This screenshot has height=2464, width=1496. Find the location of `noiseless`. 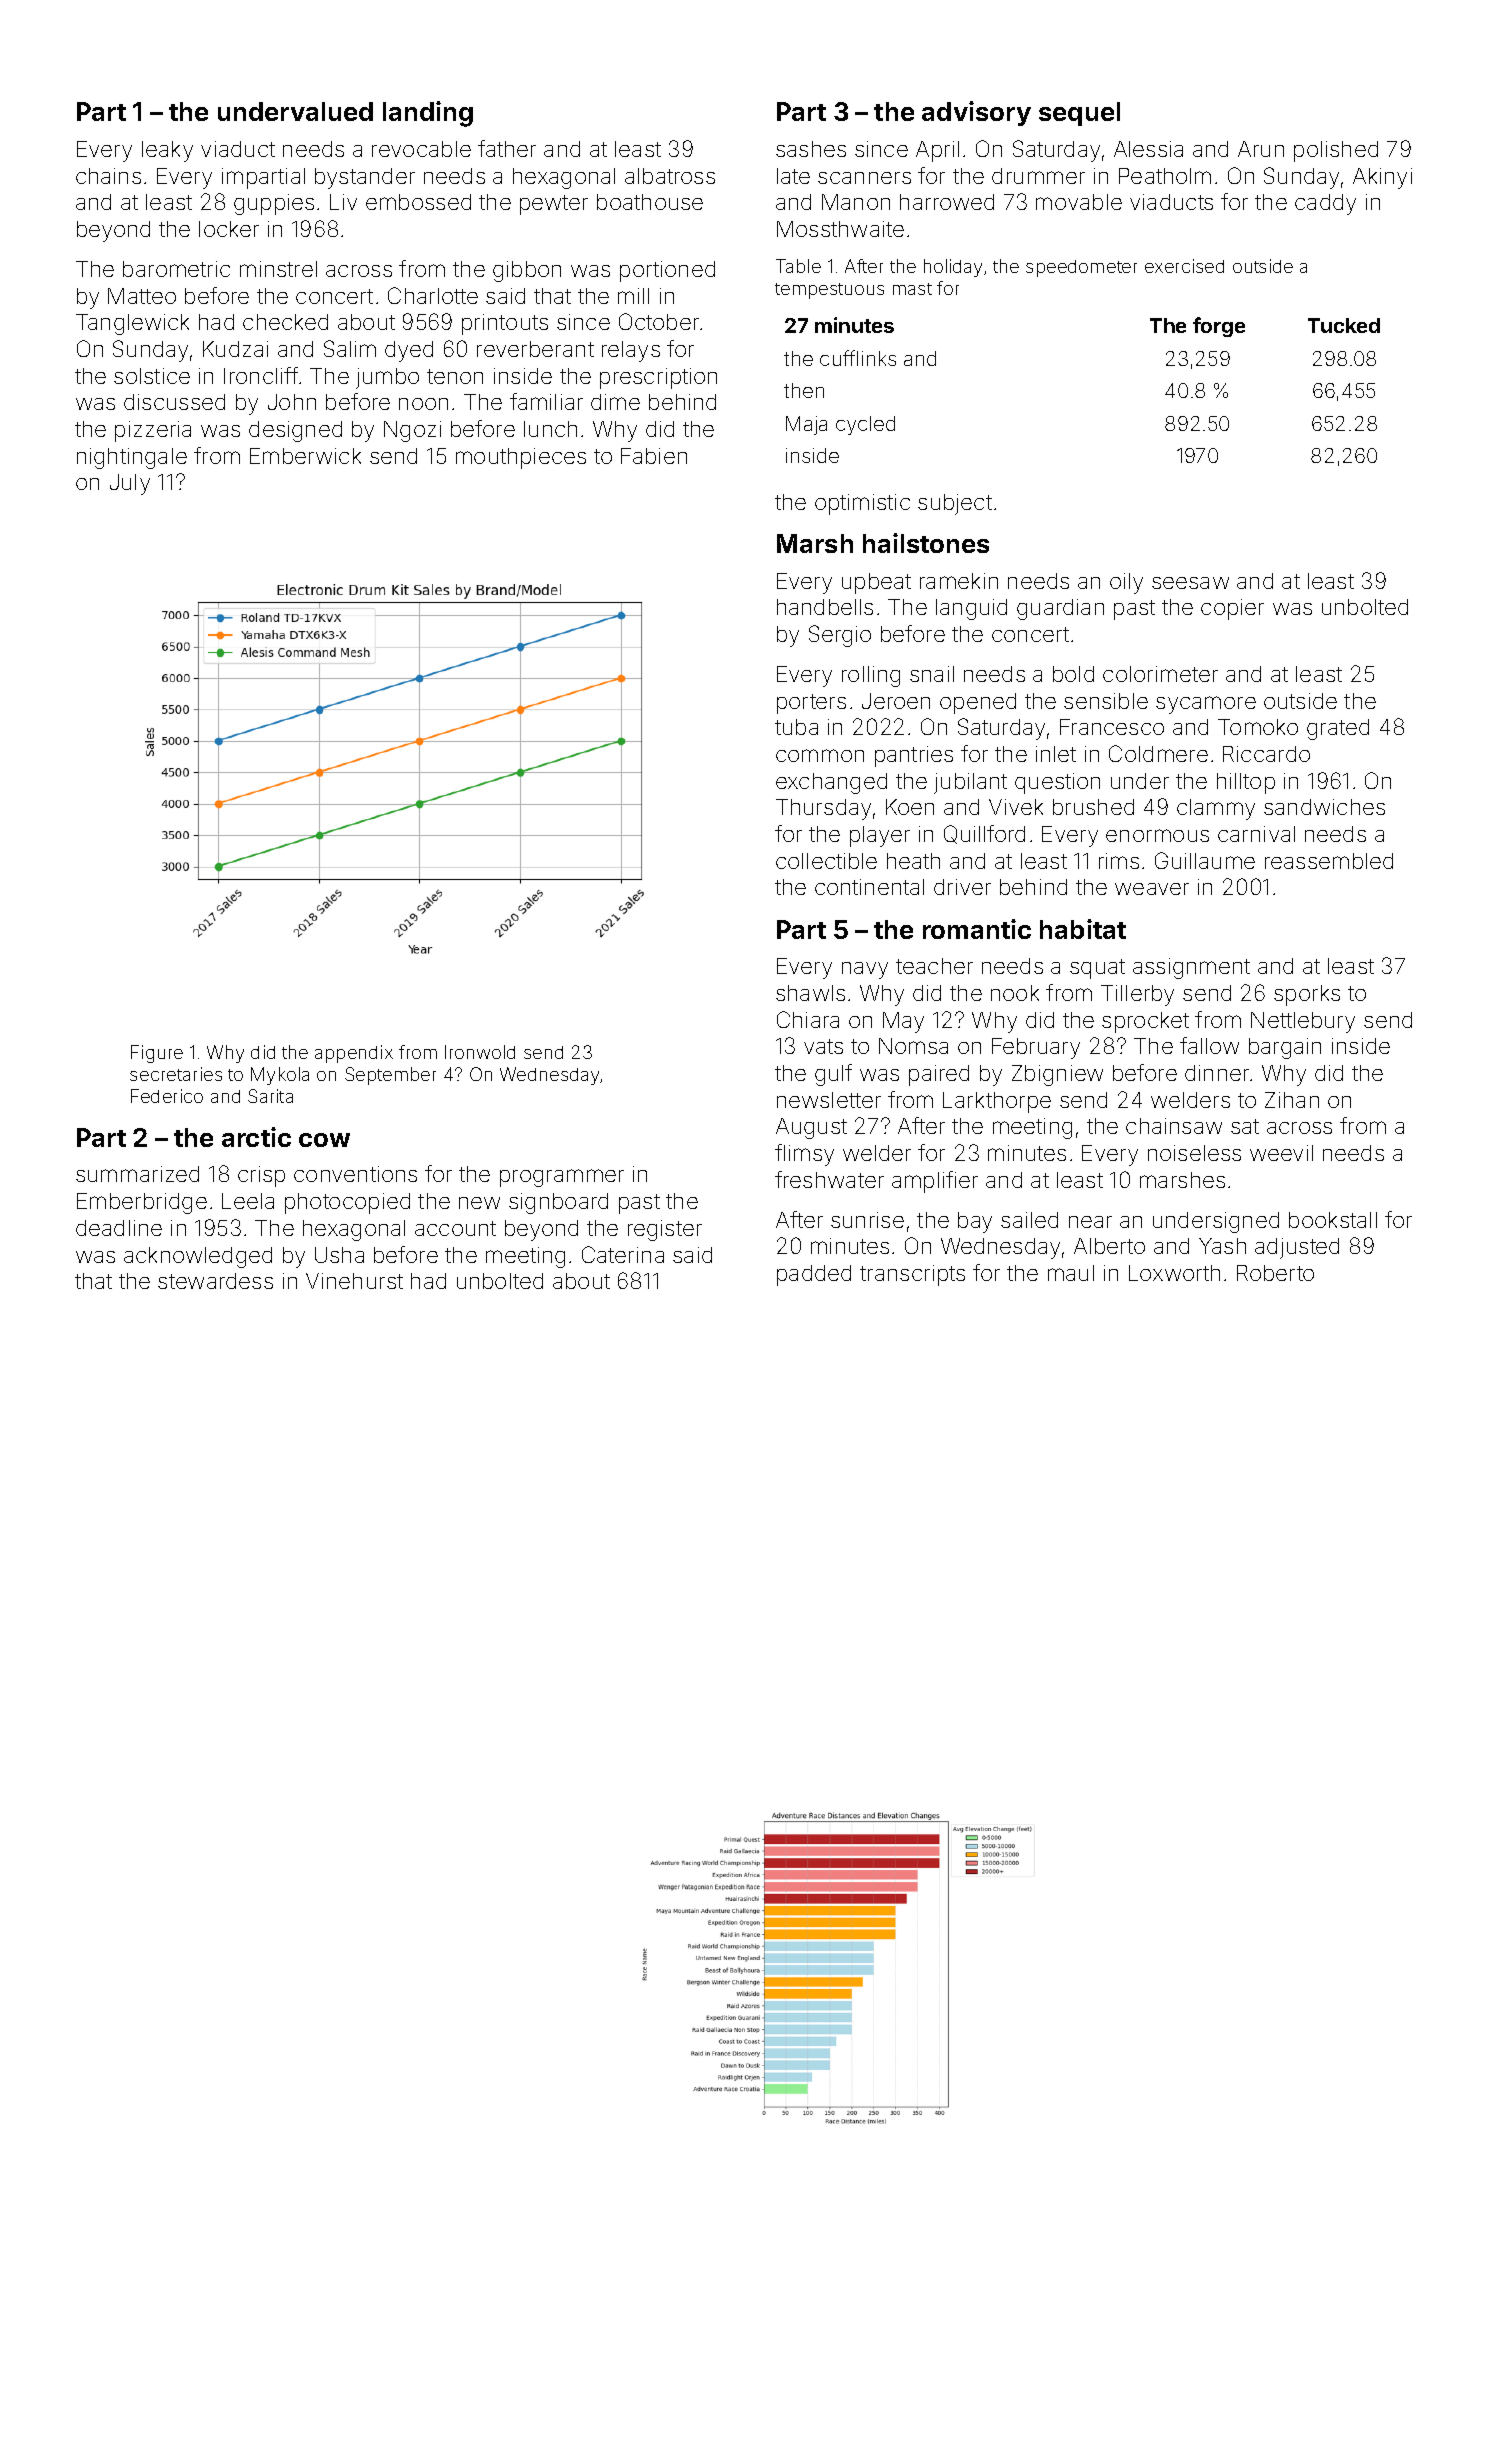

noiseless is located at coordinates (1194, 1153).
